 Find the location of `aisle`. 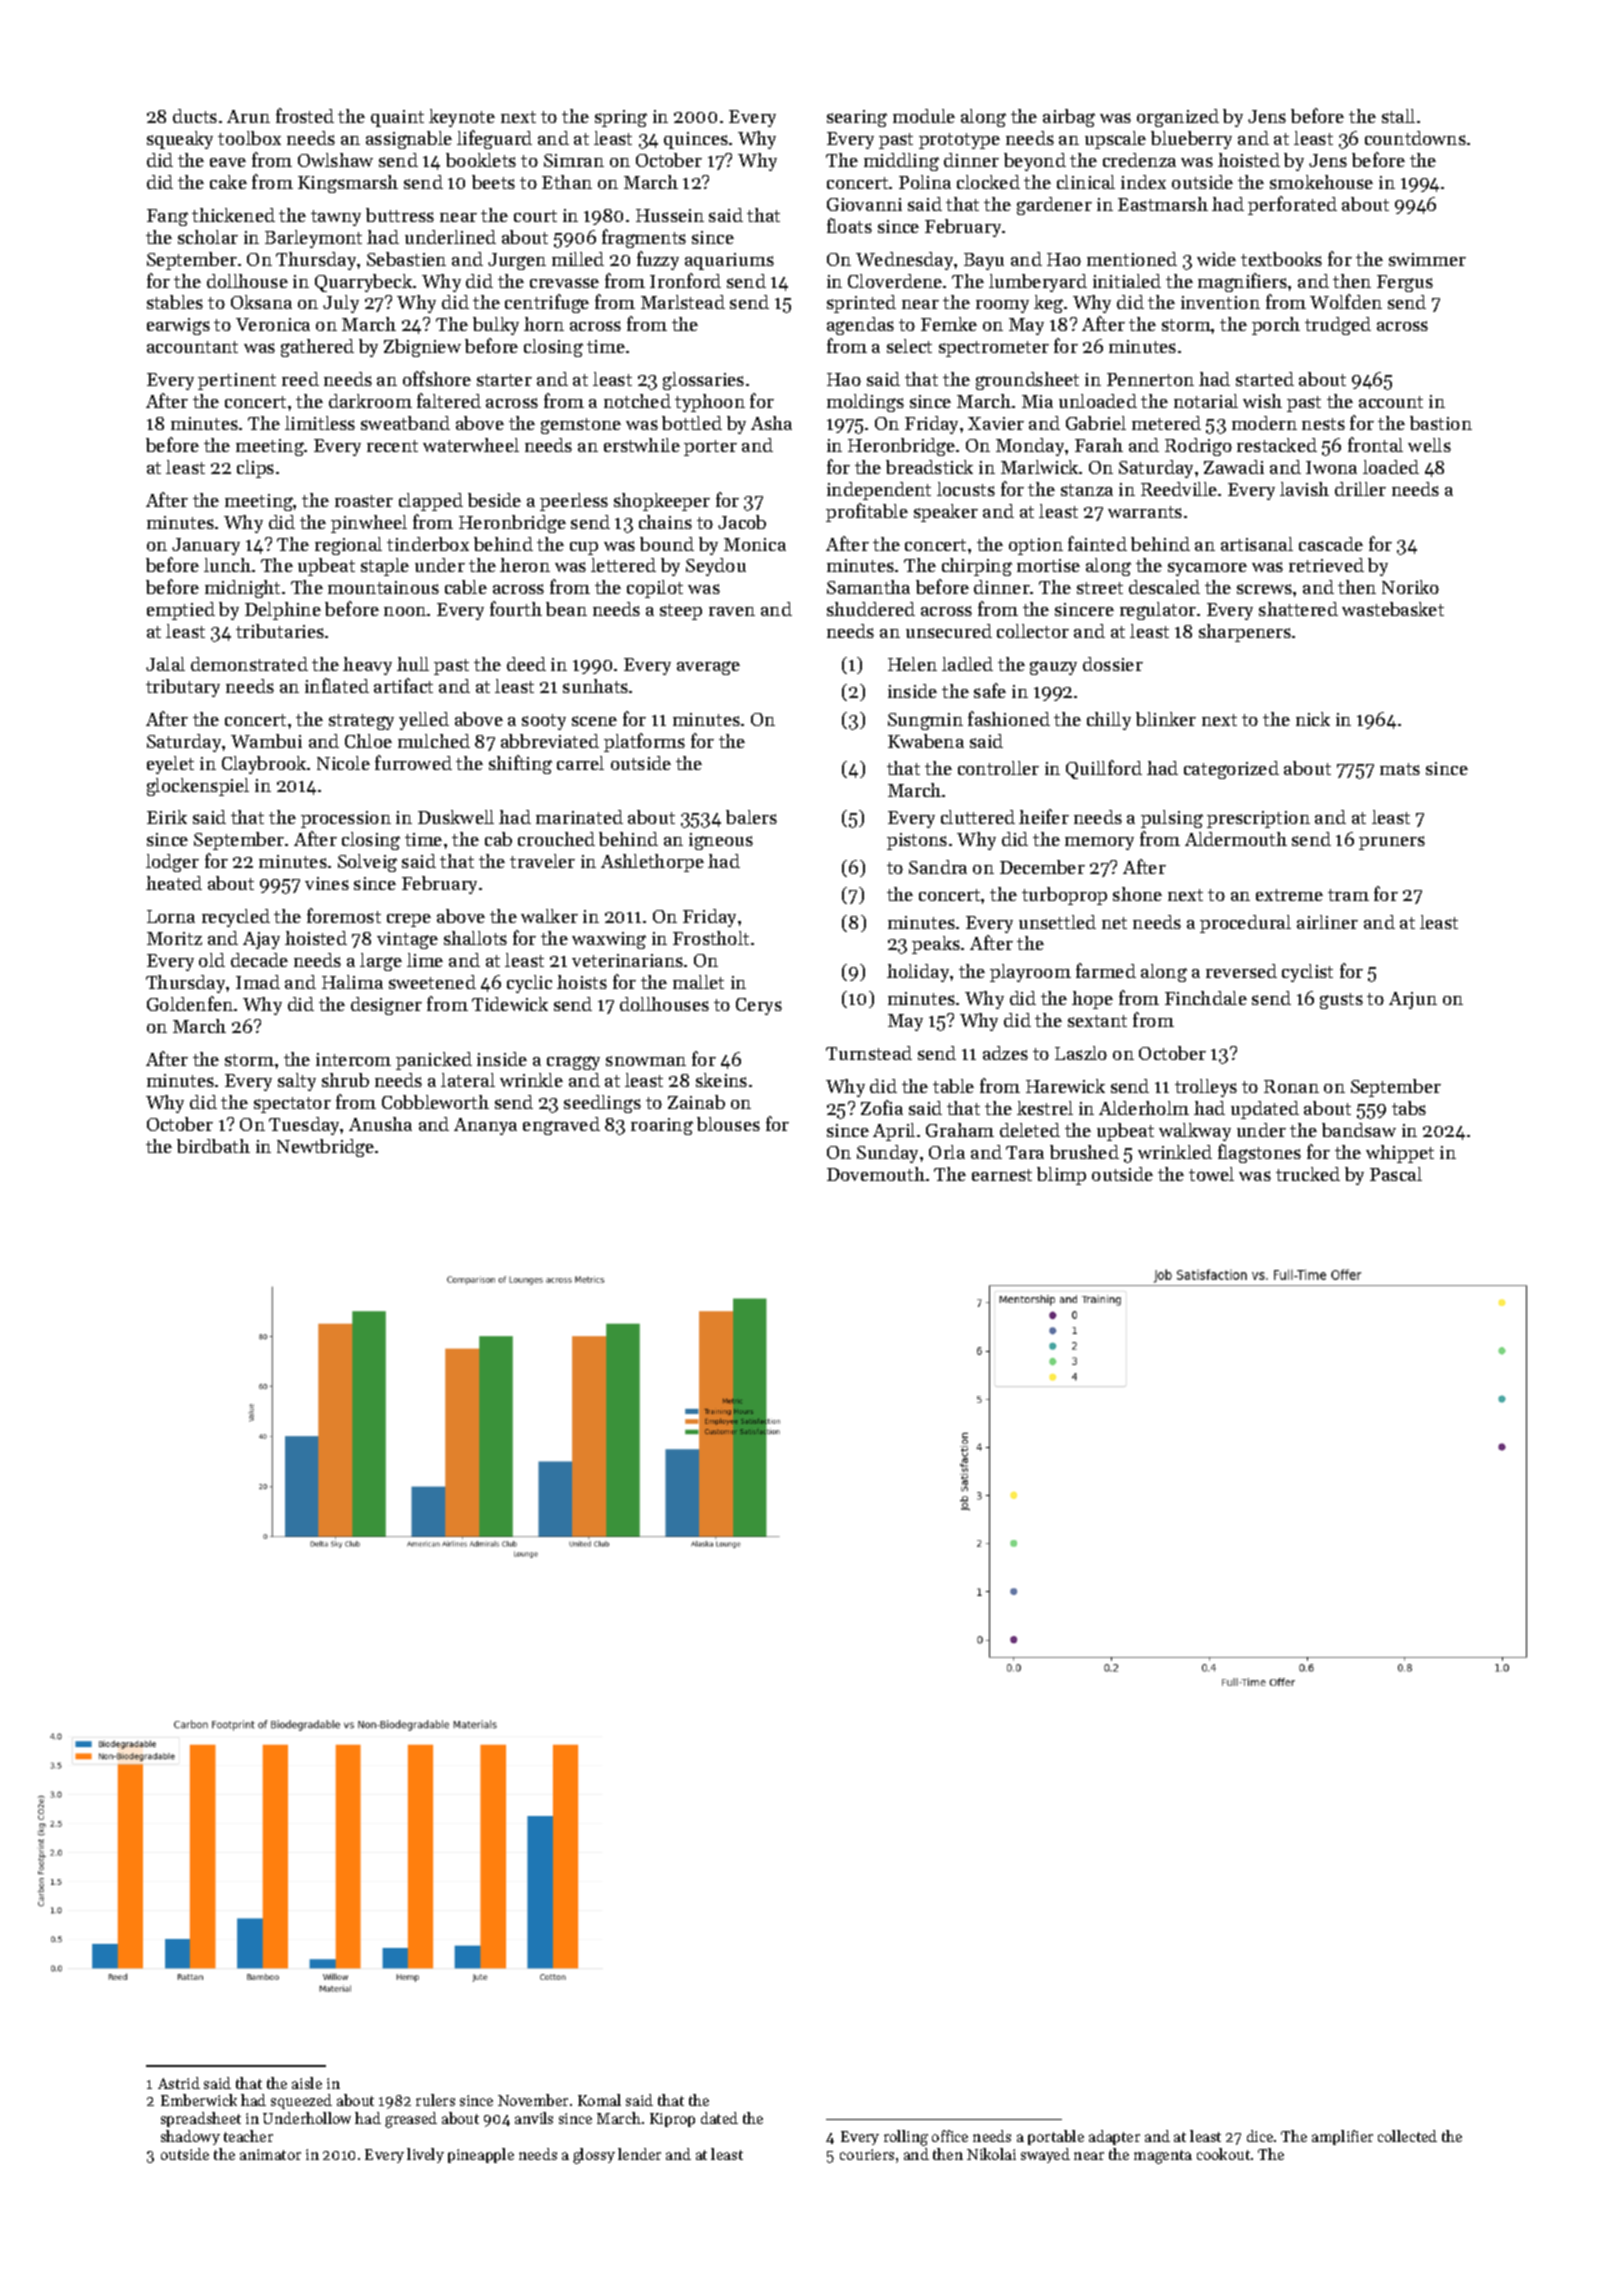

aisle is located at coordinates (307, 2083).
